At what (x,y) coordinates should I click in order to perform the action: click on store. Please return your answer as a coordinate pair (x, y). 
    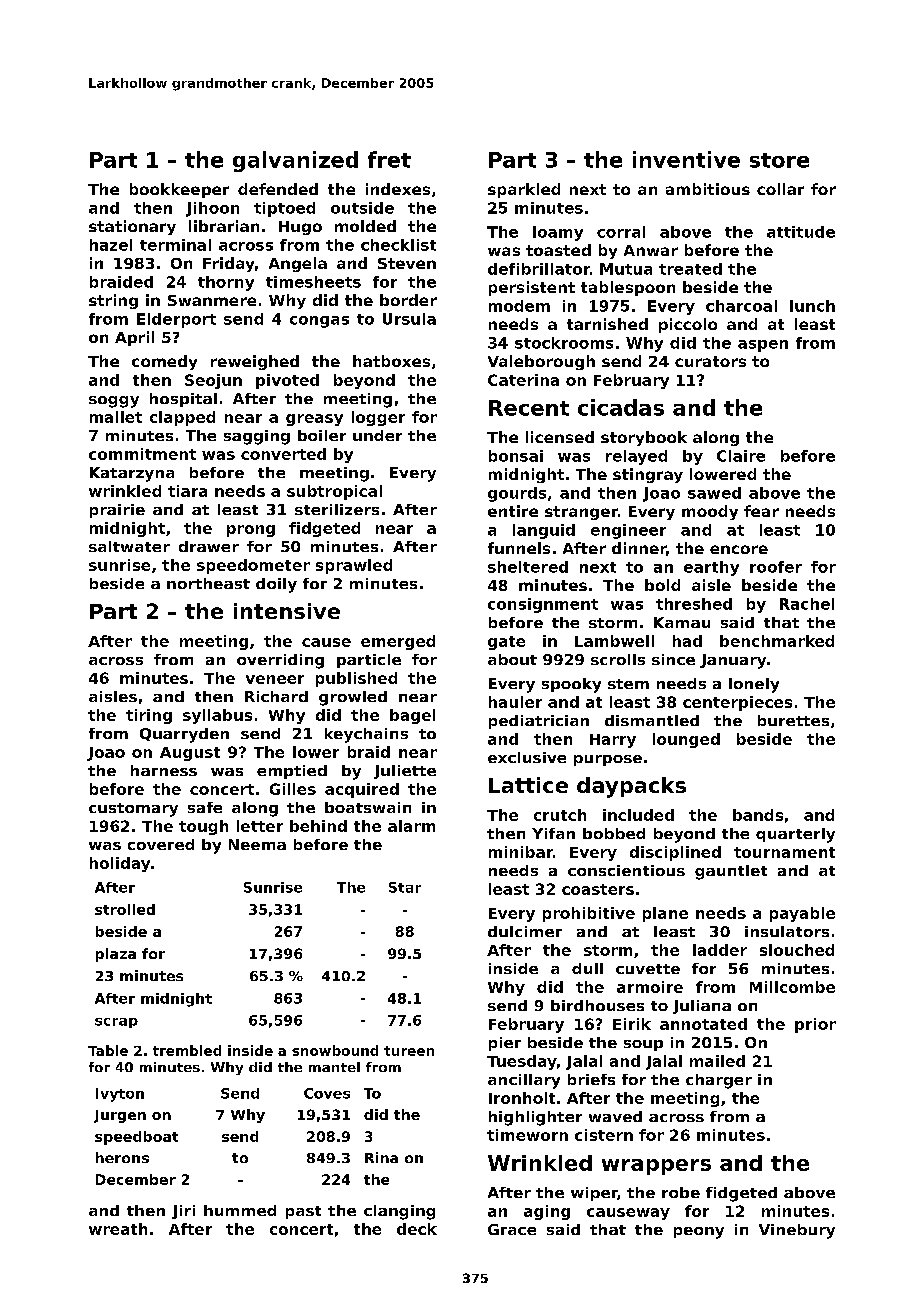
    Looking at the image, I should click on (779, 160).
